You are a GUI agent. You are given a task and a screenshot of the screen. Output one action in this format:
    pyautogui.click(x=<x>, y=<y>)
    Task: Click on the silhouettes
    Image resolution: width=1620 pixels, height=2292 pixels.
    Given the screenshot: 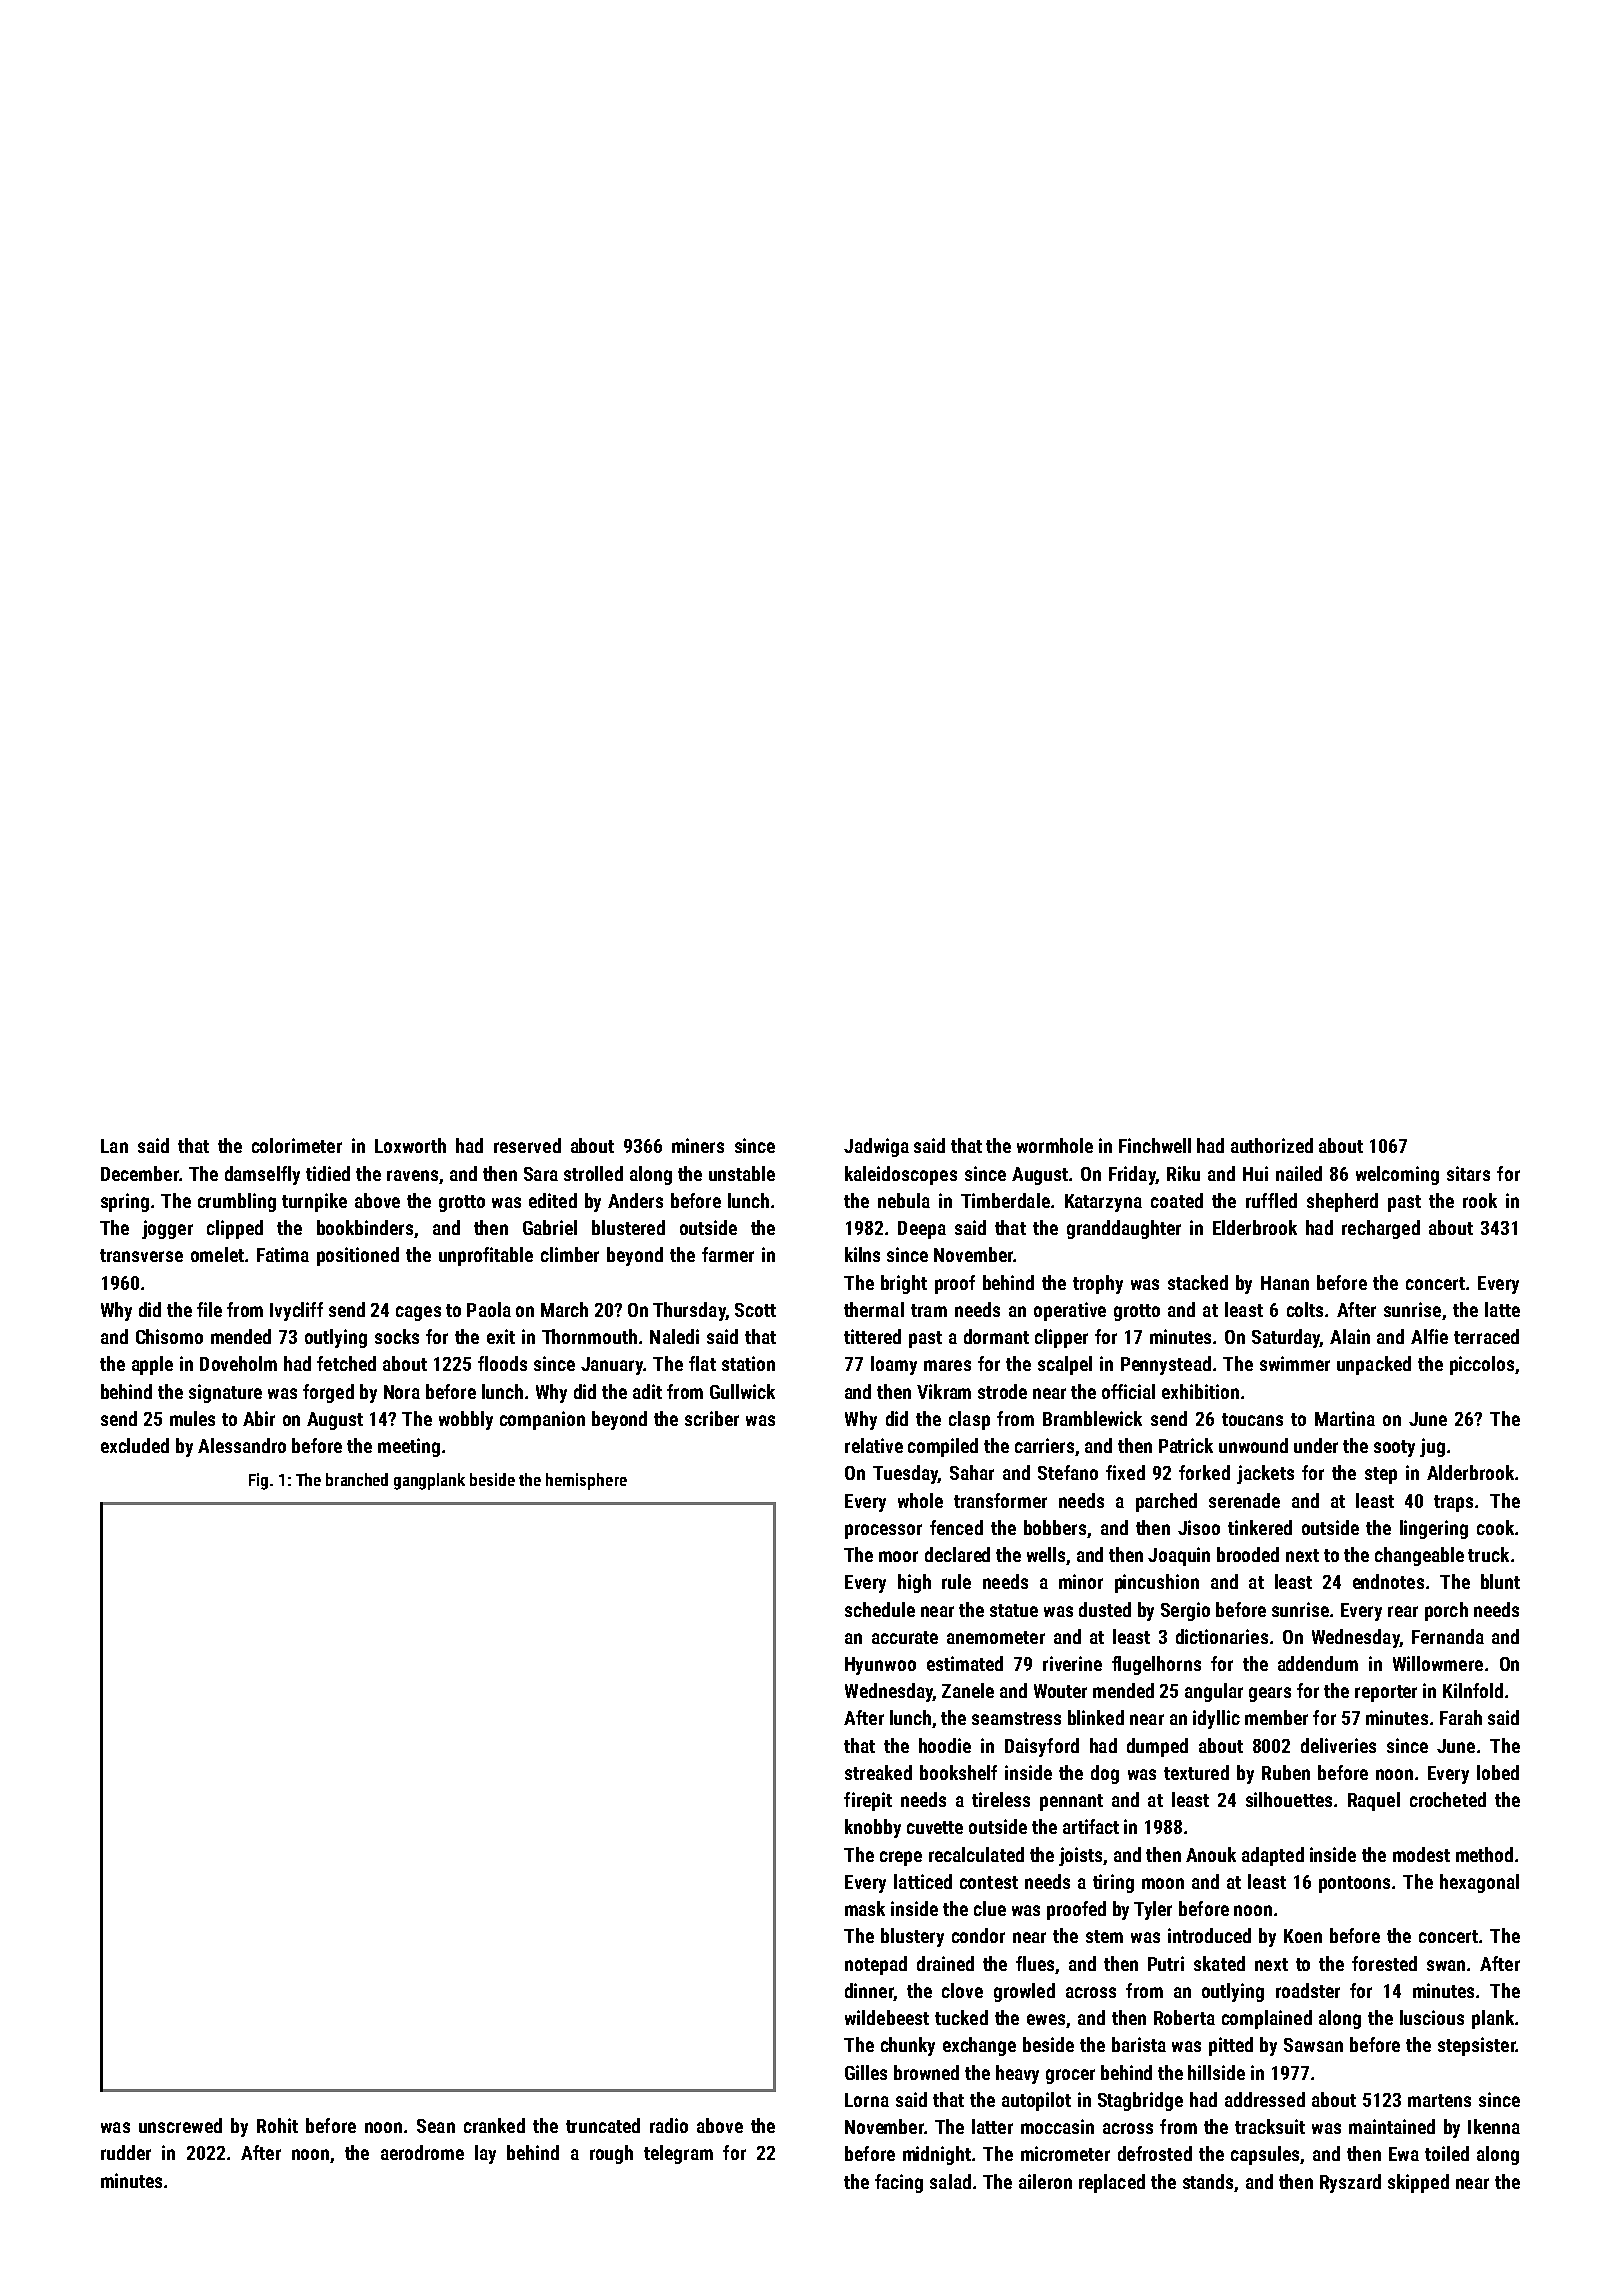 What is the action you would take?
    pyautogui.click(x=1289, y=1799)
